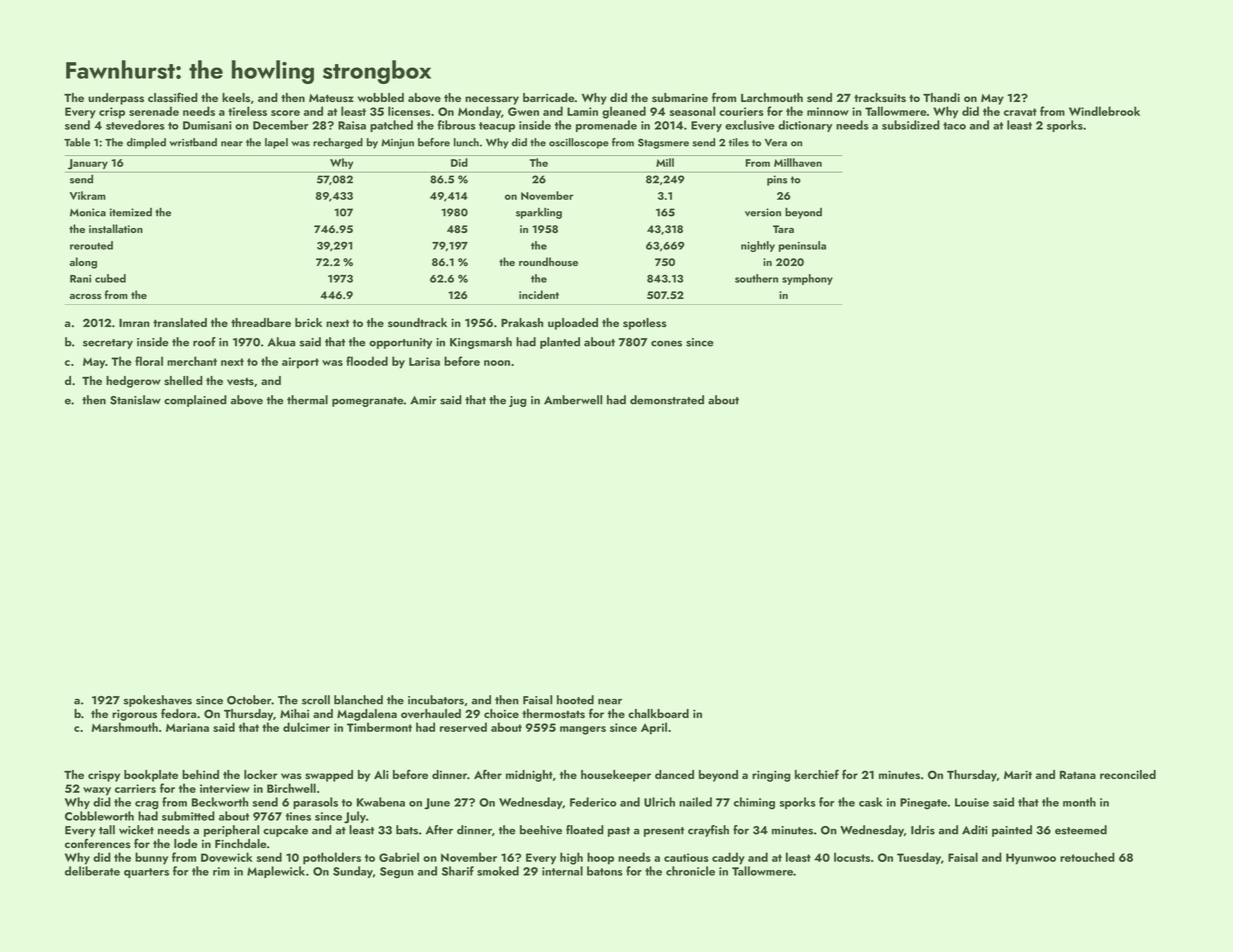 This page has height=952, width=1233. Describe the element at coordinates (680, 97) in the page. I see `submarine` at that location.
